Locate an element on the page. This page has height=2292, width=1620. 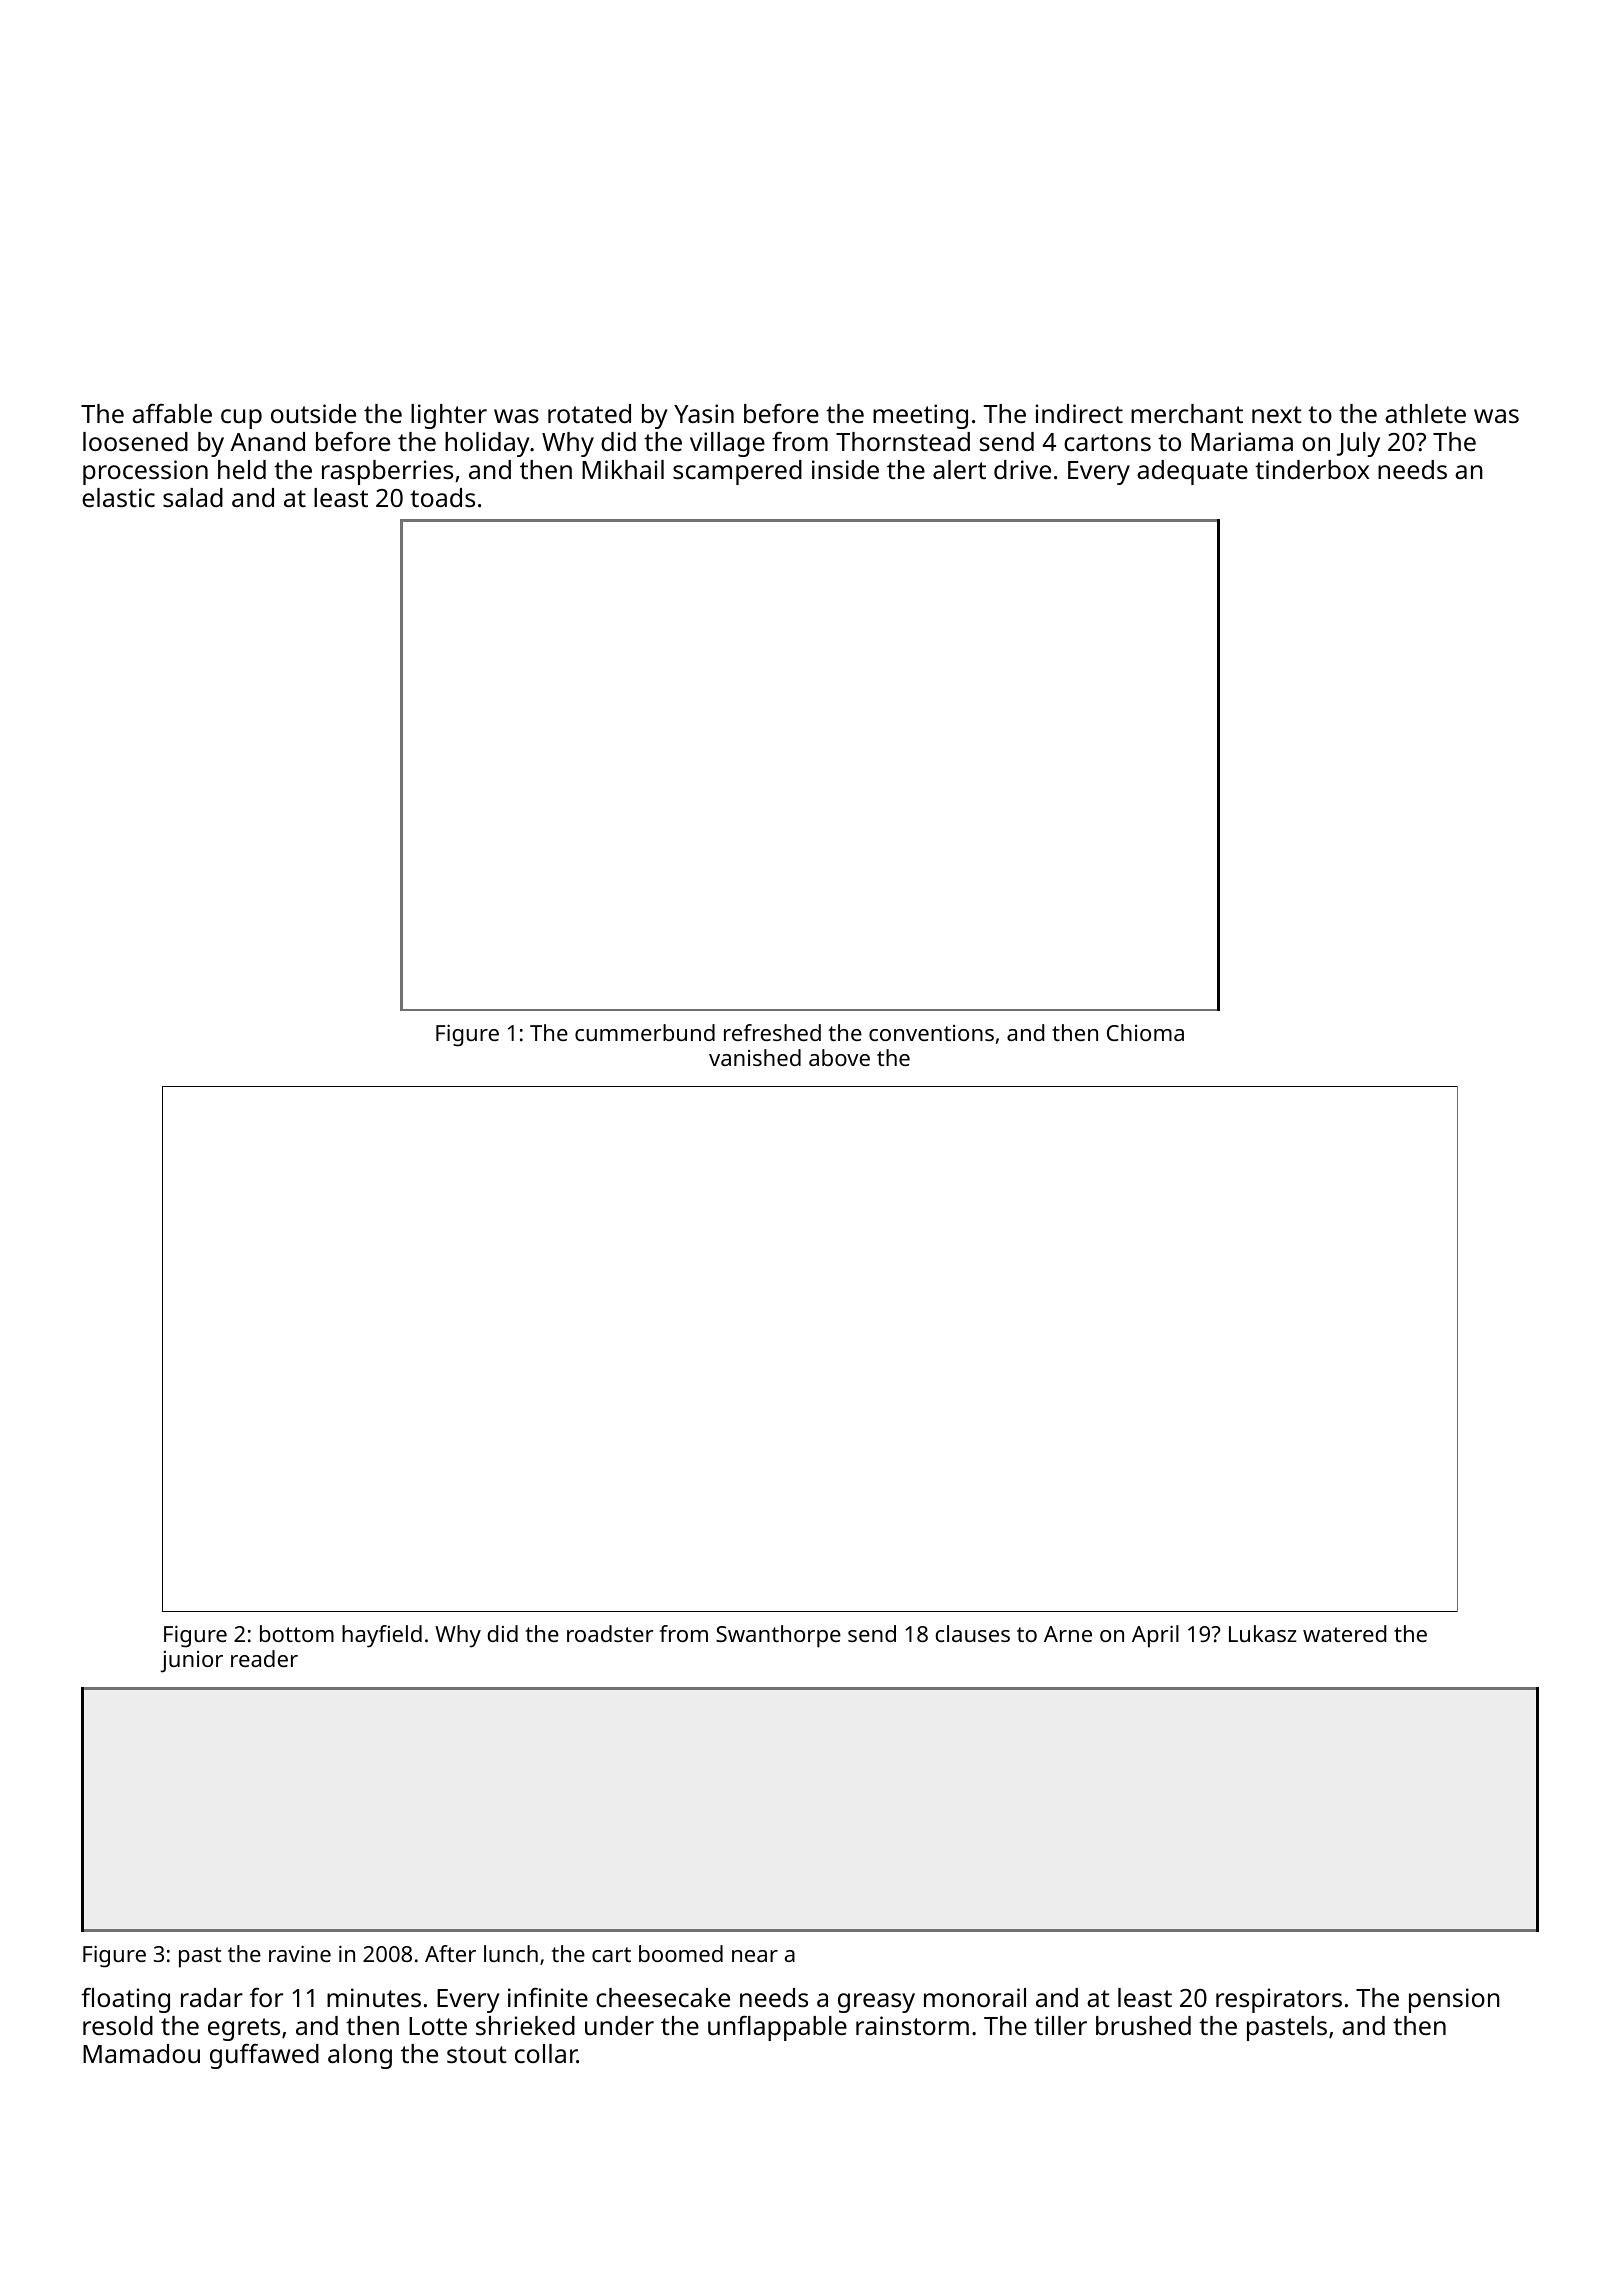
Swanthorpe is located at coordinates (778, 1636).
